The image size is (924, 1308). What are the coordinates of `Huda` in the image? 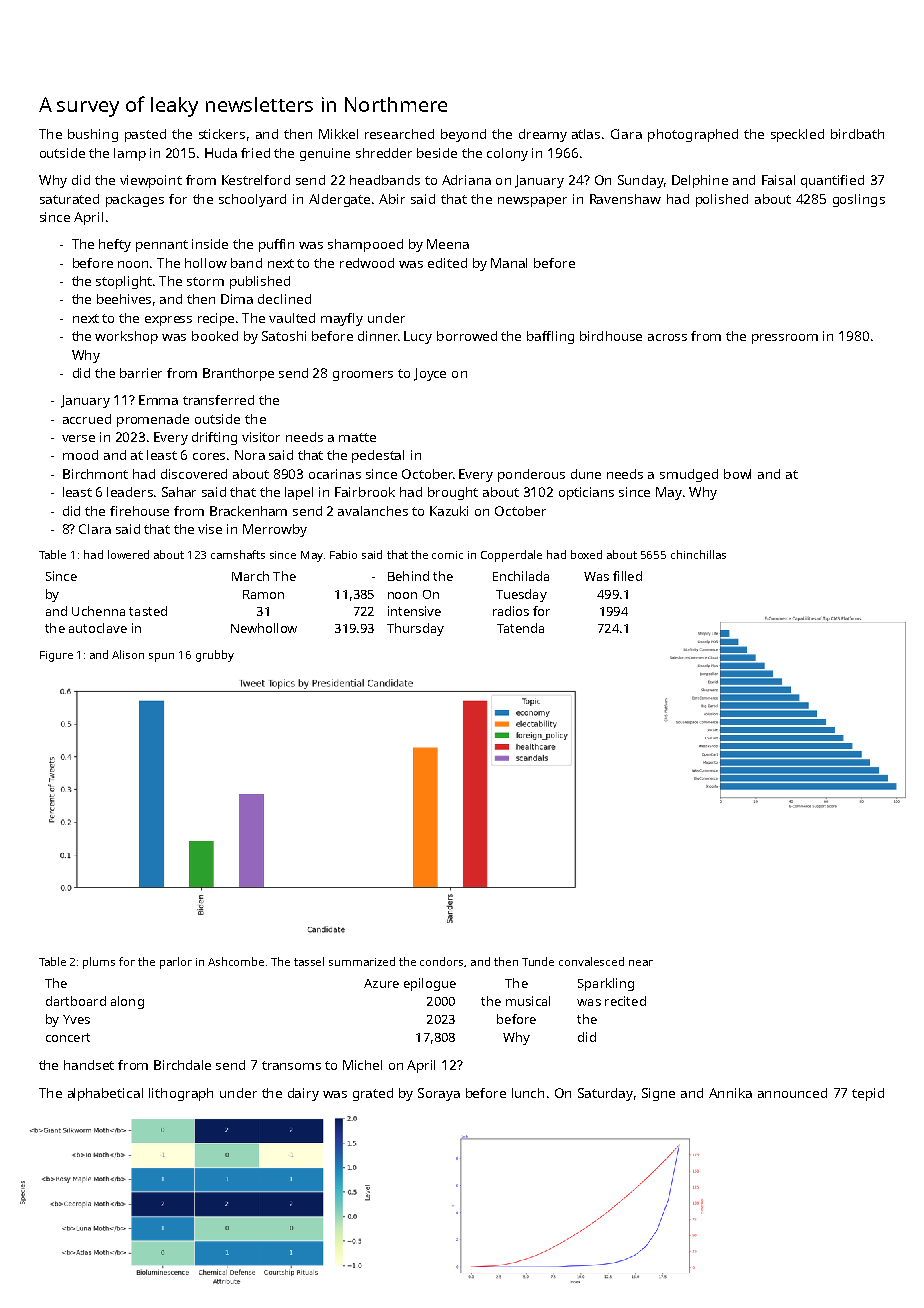 It's located at (221, 153).
